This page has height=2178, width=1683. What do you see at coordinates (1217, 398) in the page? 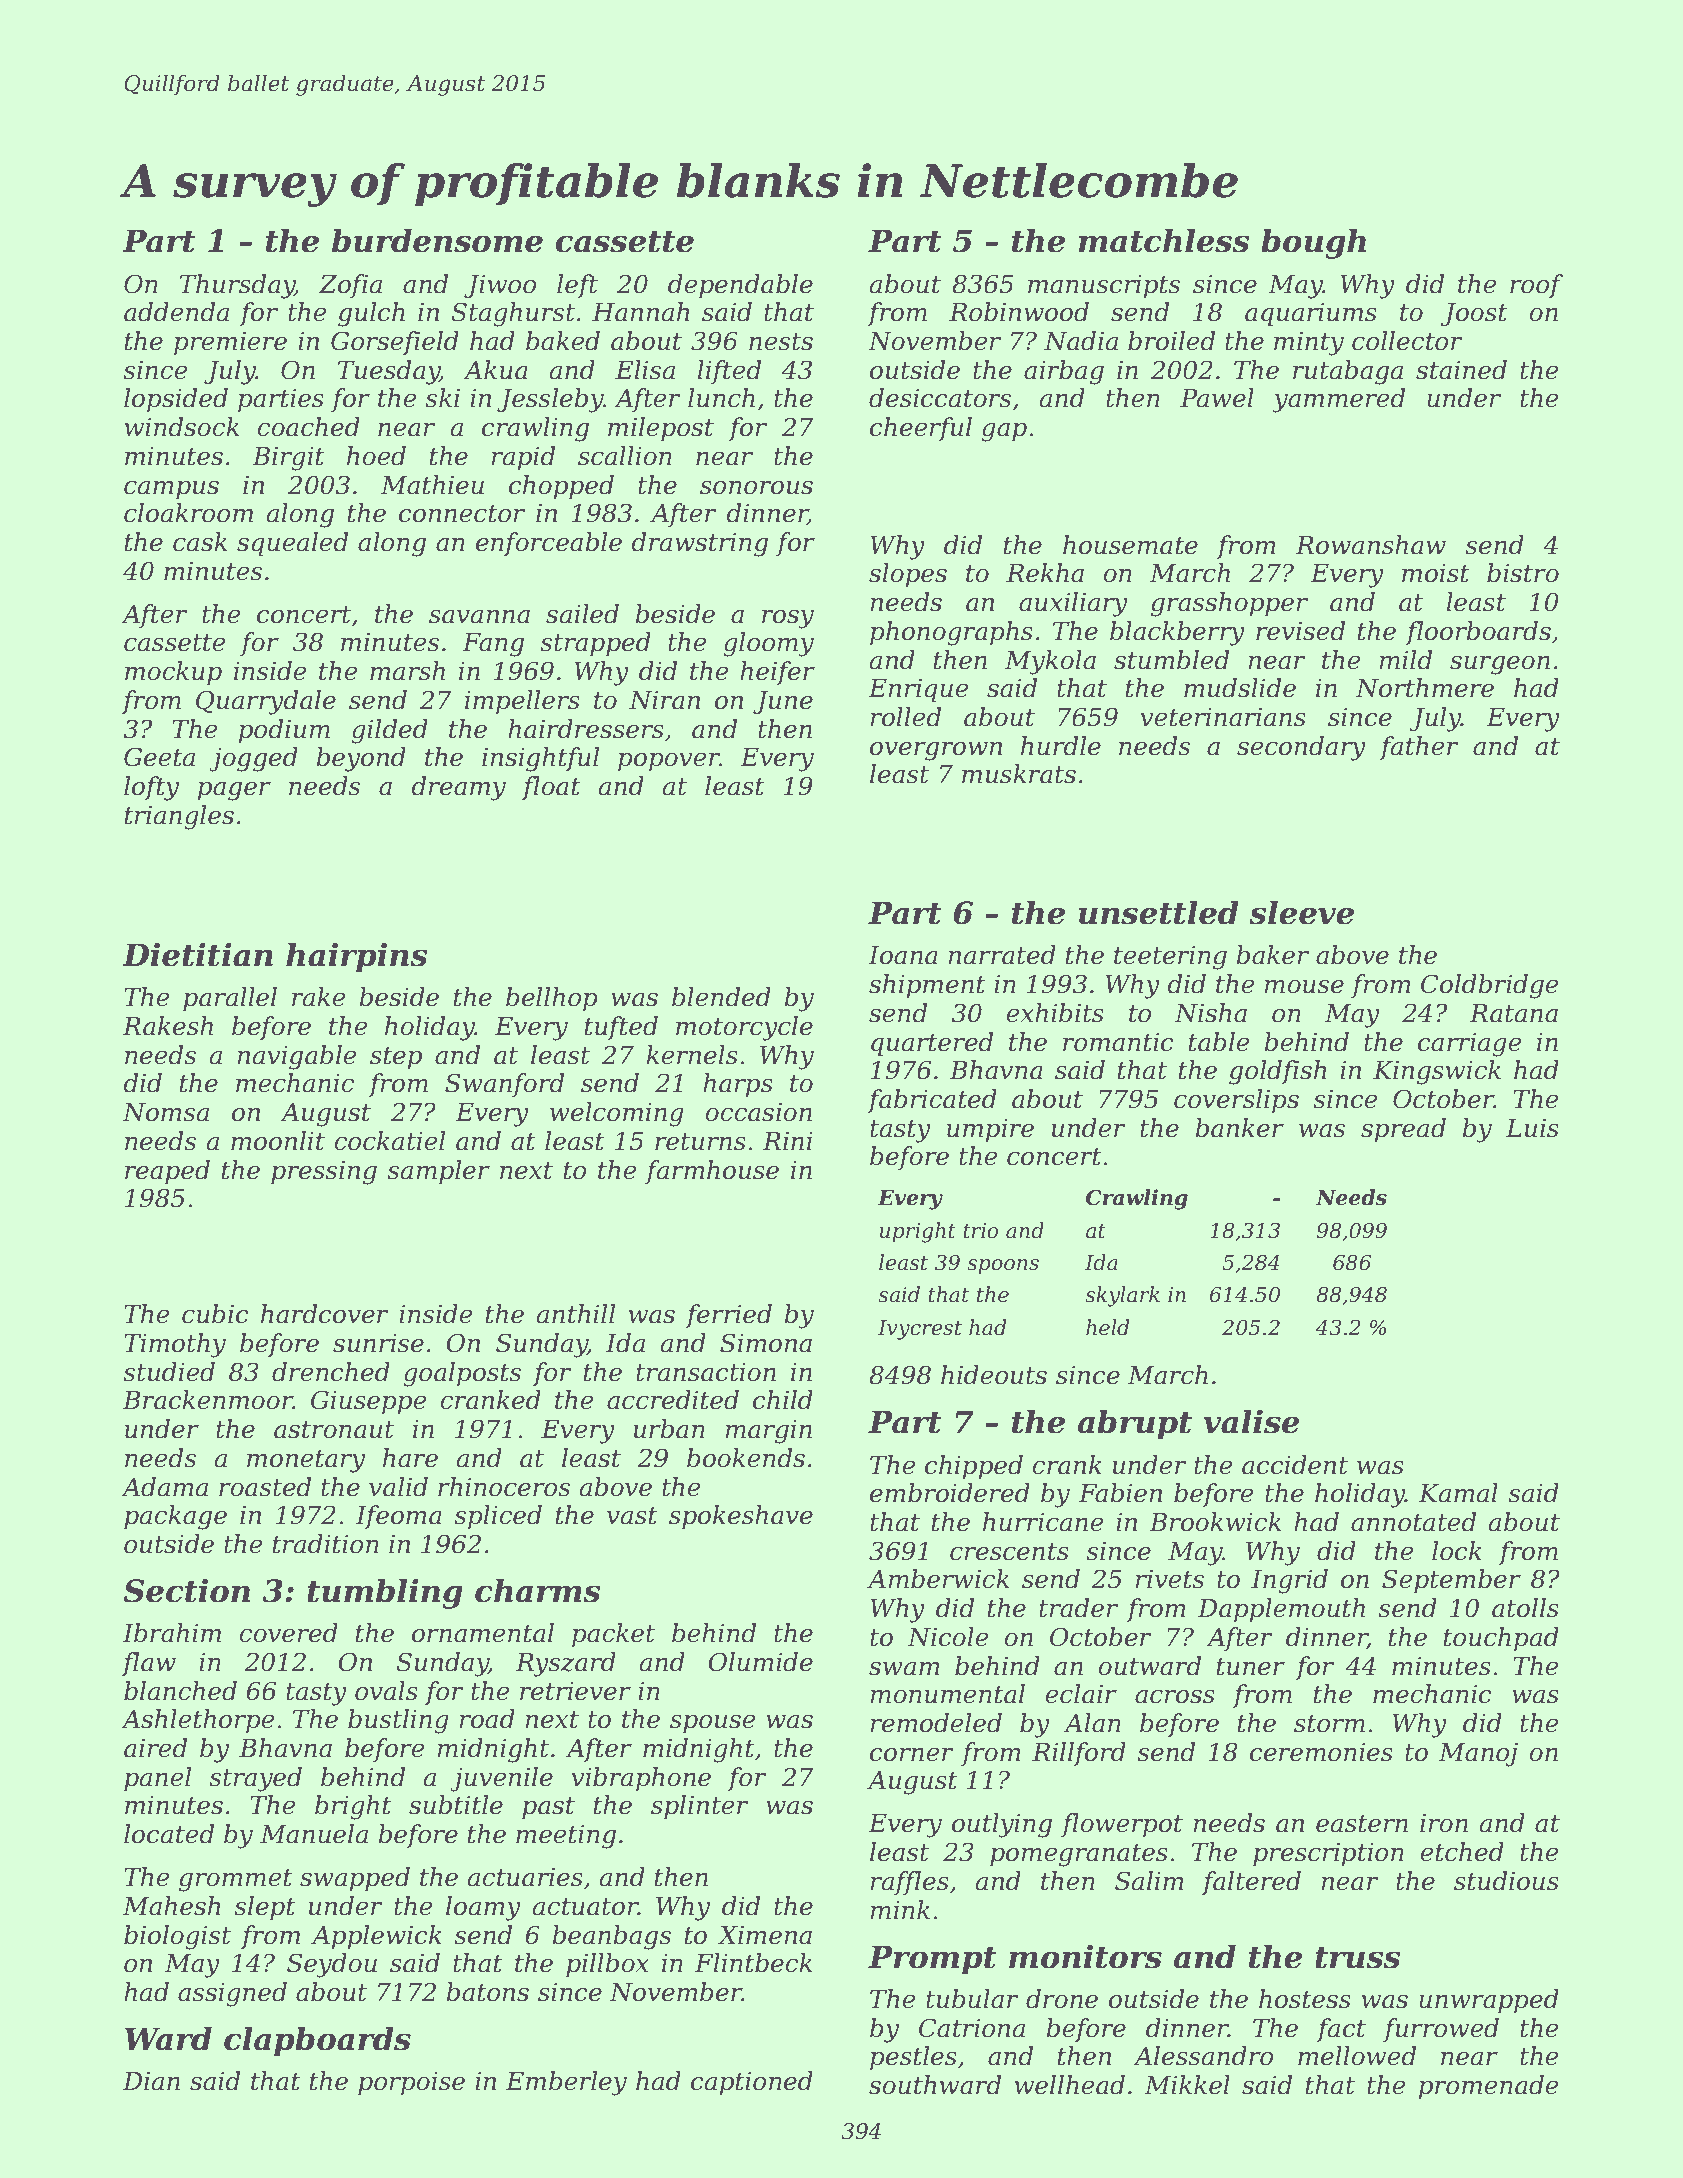
I see `Pawel` at bounding box center [1217, 398].
